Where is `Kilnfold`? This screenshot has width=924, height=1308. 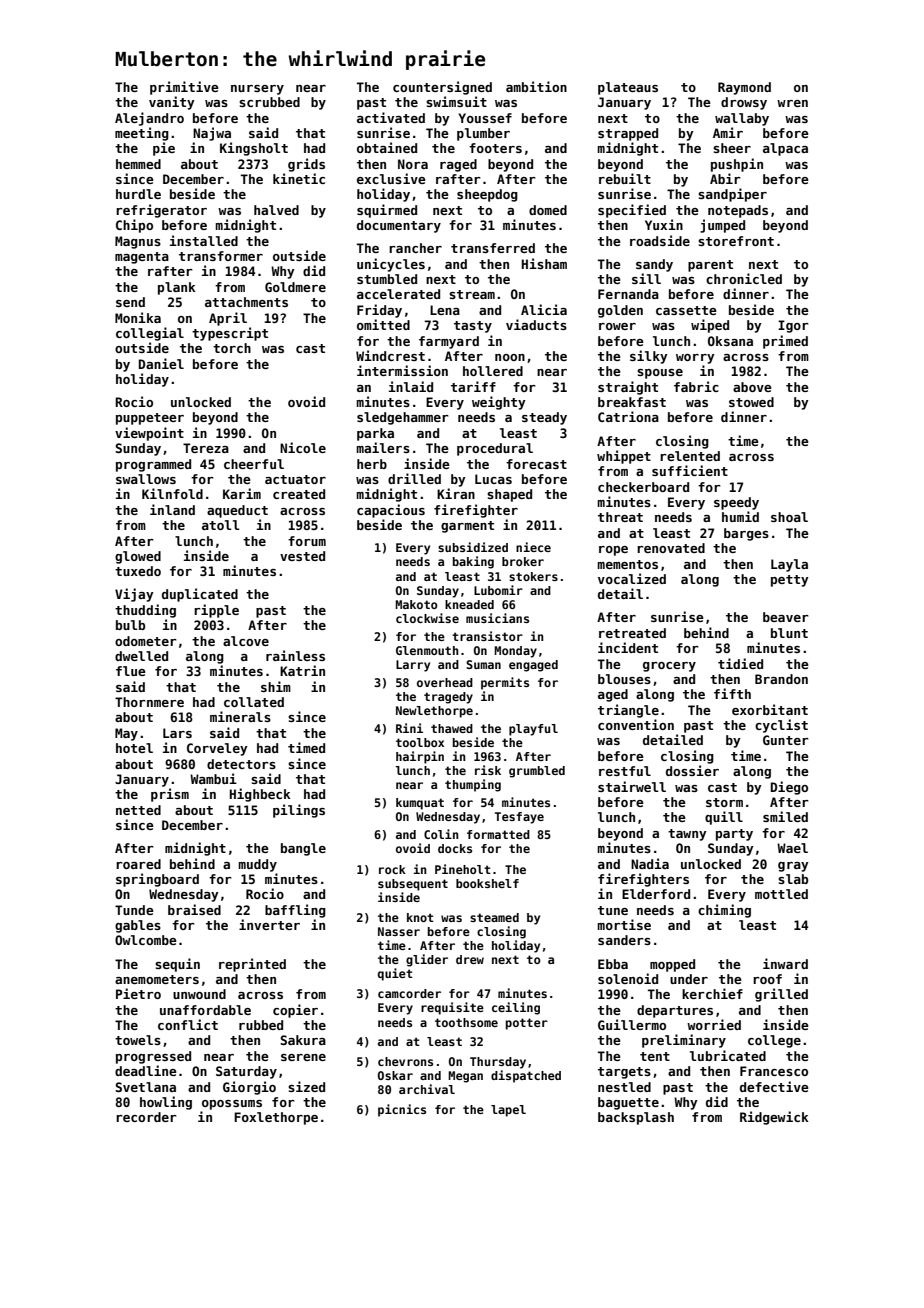
Kilnfold is located at coordinates (172, 493).
